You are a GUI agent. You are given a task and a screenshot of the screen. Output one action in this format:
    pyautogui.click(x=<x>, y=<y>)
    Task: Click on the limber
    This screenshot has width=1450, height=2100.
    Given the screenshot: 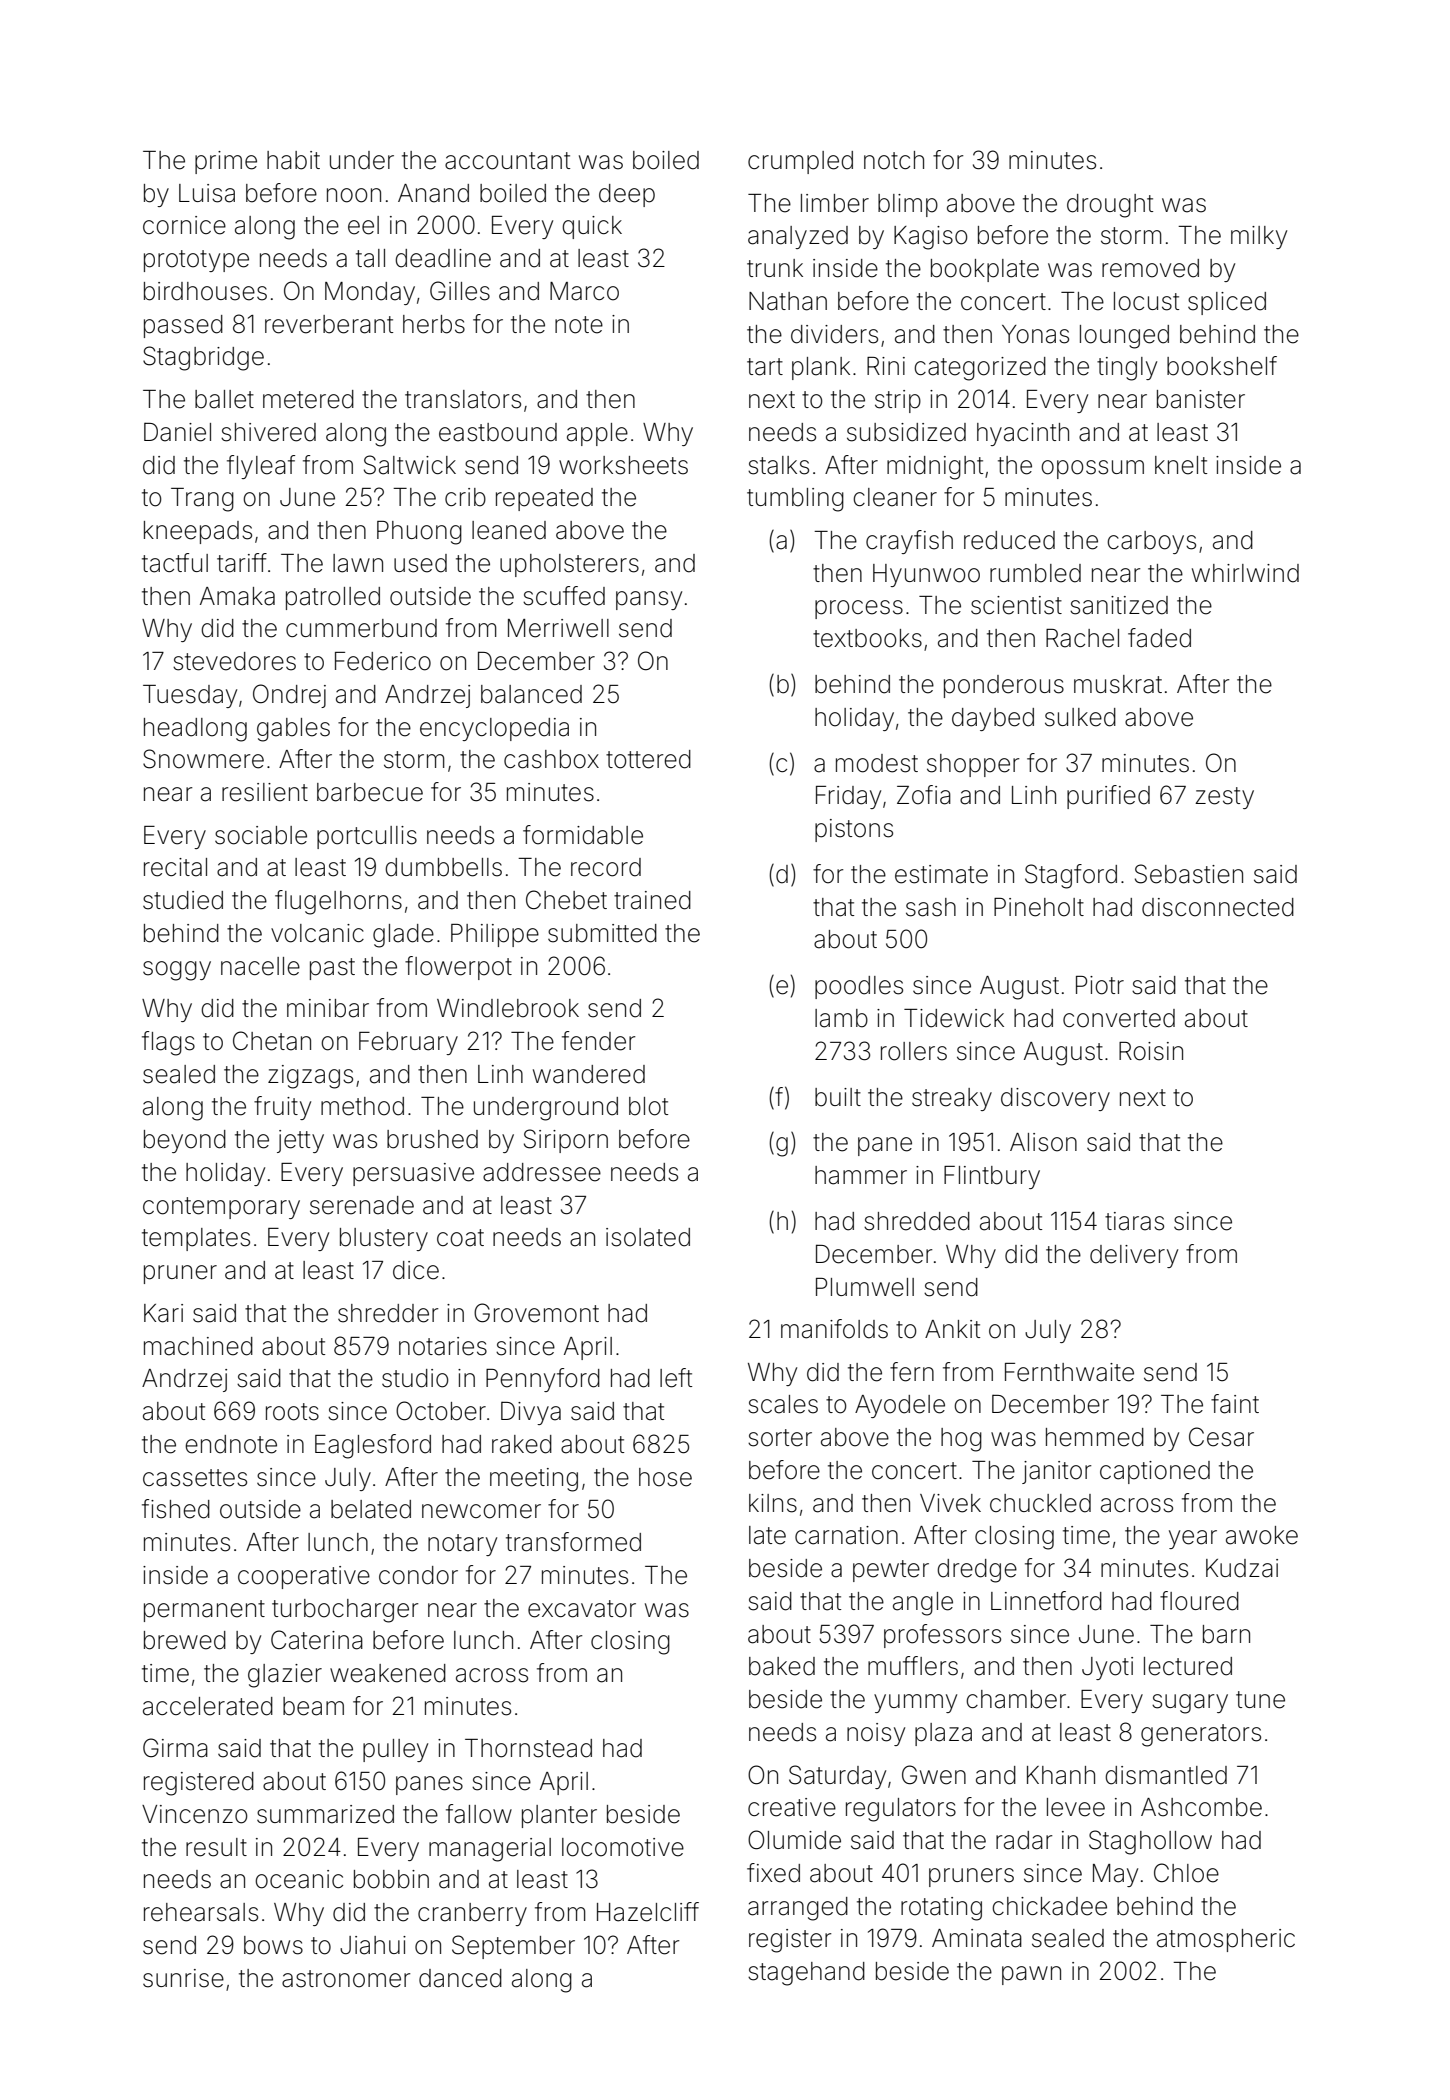 What is the action you would take?
    pyautogui.click(x=835, y=203)
